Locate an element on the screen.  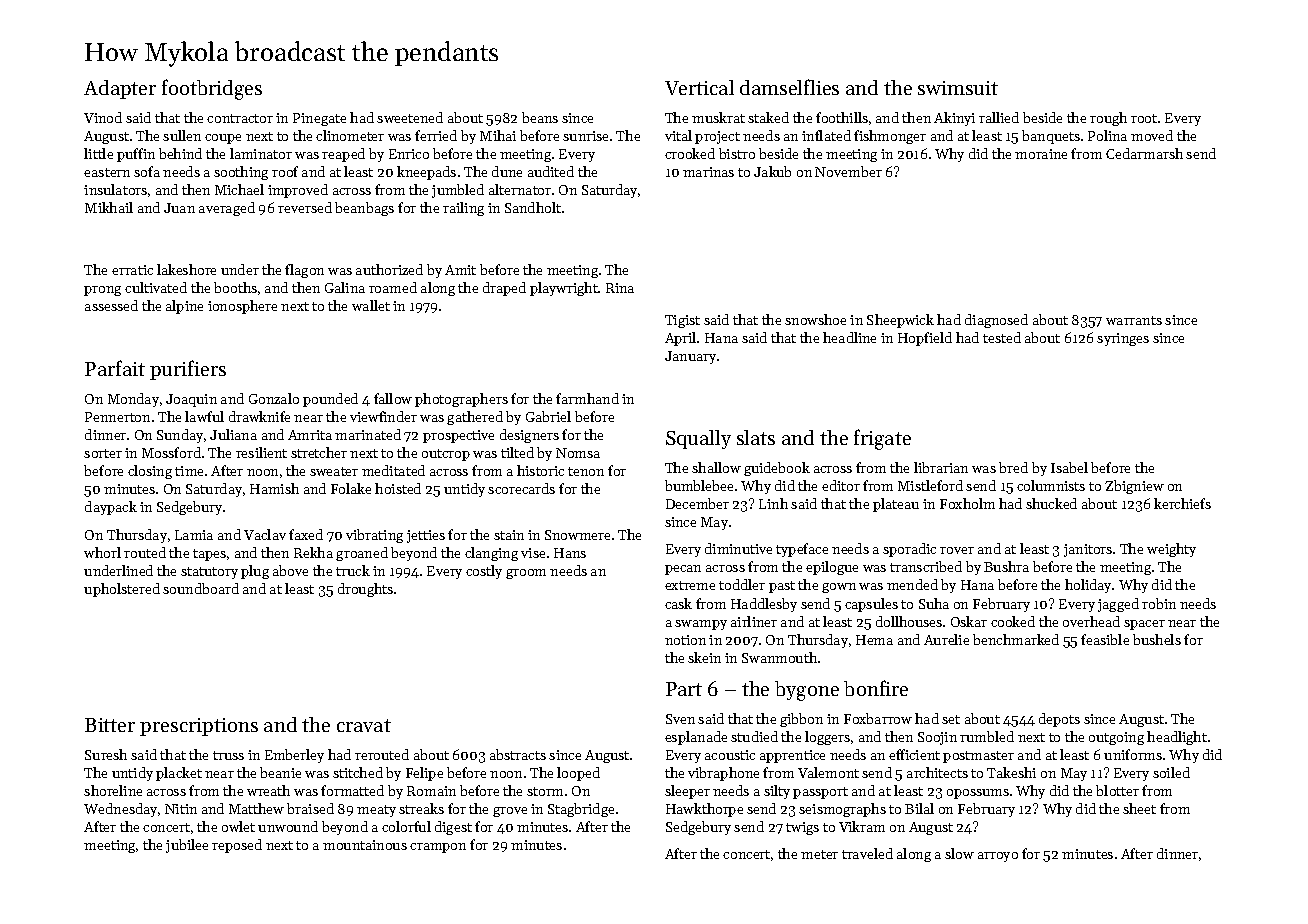
crooked is located at coordinates (690, 153).
